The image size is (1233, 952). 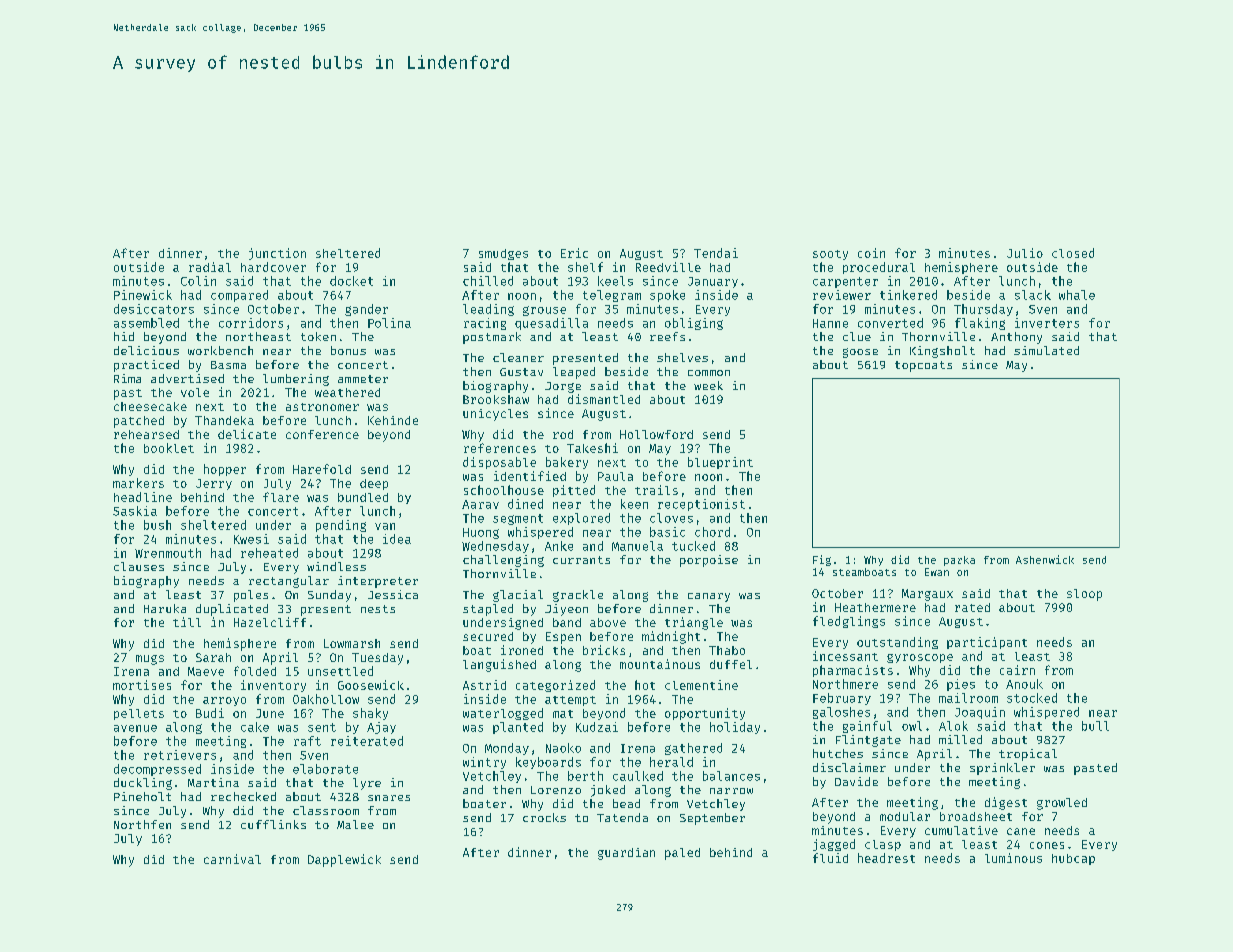 What do you see at coordinates (484, 685) in the screenshot?
I see `Astrid` at bounding box center [484, 685].
